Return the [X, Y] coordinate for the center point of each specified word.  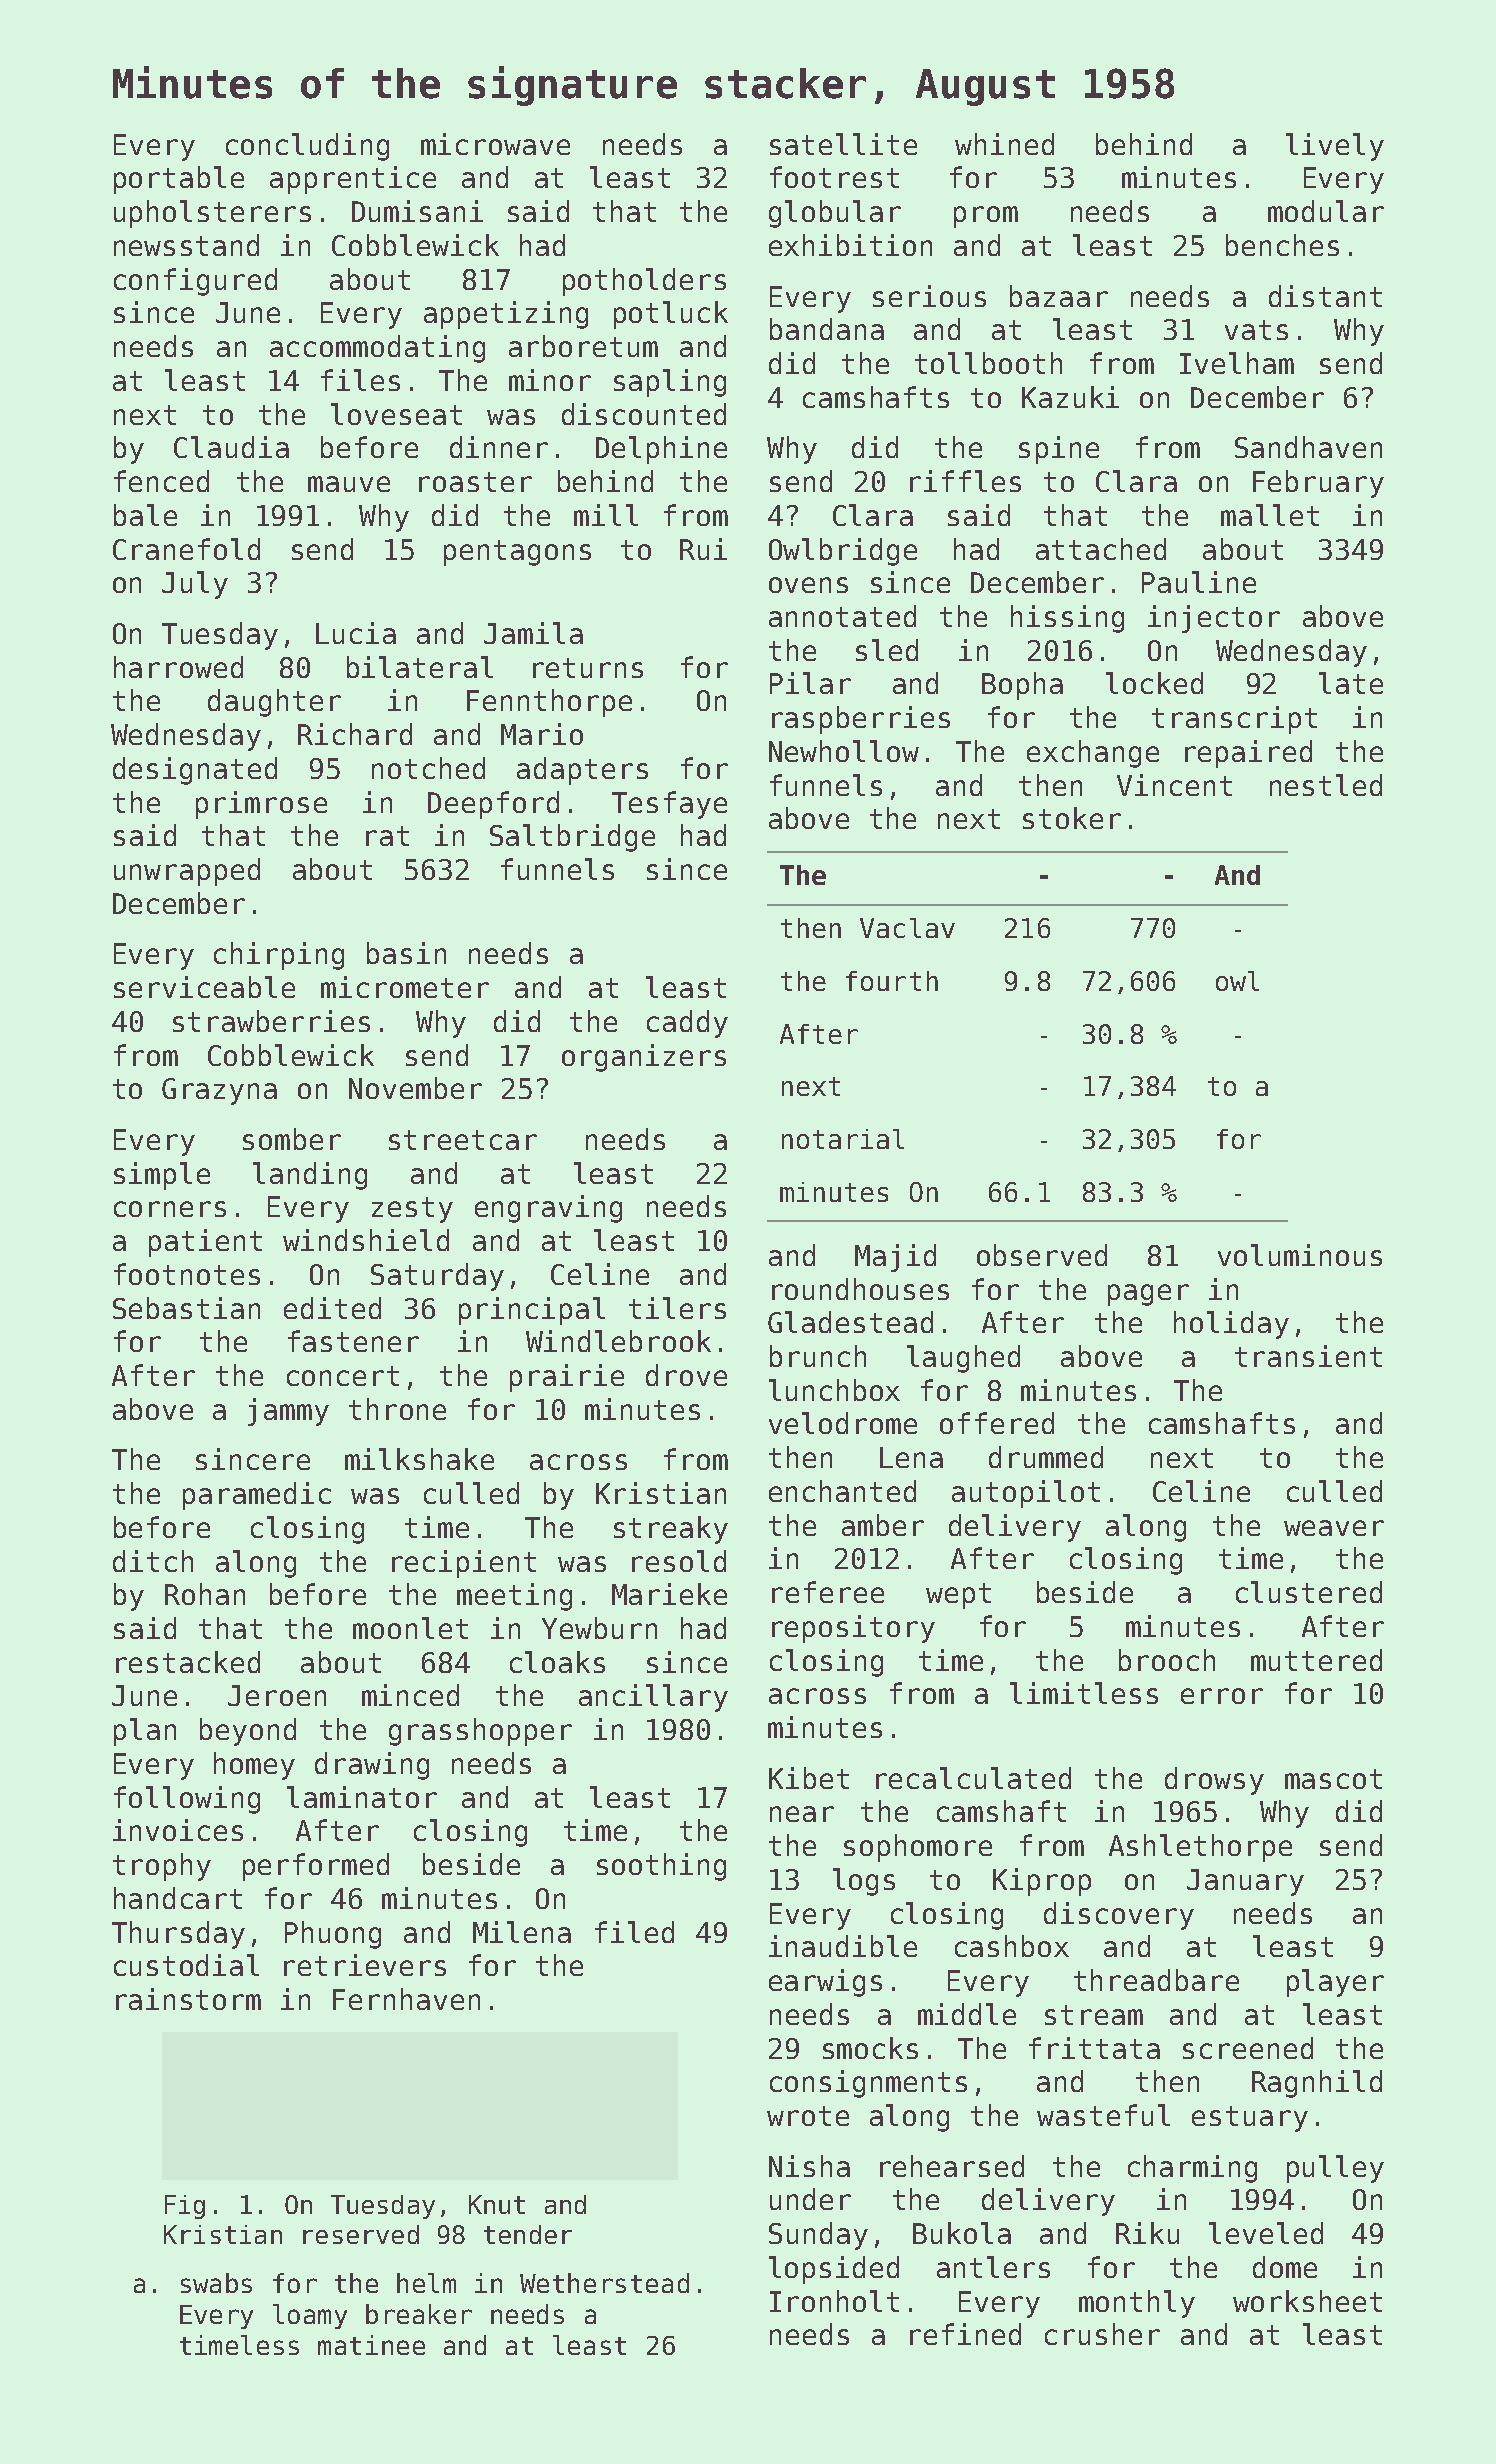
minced [410, 1695]
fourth [892, 981]
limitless [1084, 1693]
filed [634, 1932]
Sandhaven [1308, 447]
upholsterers [212, 214]
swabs [216, 2283]
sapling [670, 383]
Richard [355, 734]
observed [1042, 1255]
